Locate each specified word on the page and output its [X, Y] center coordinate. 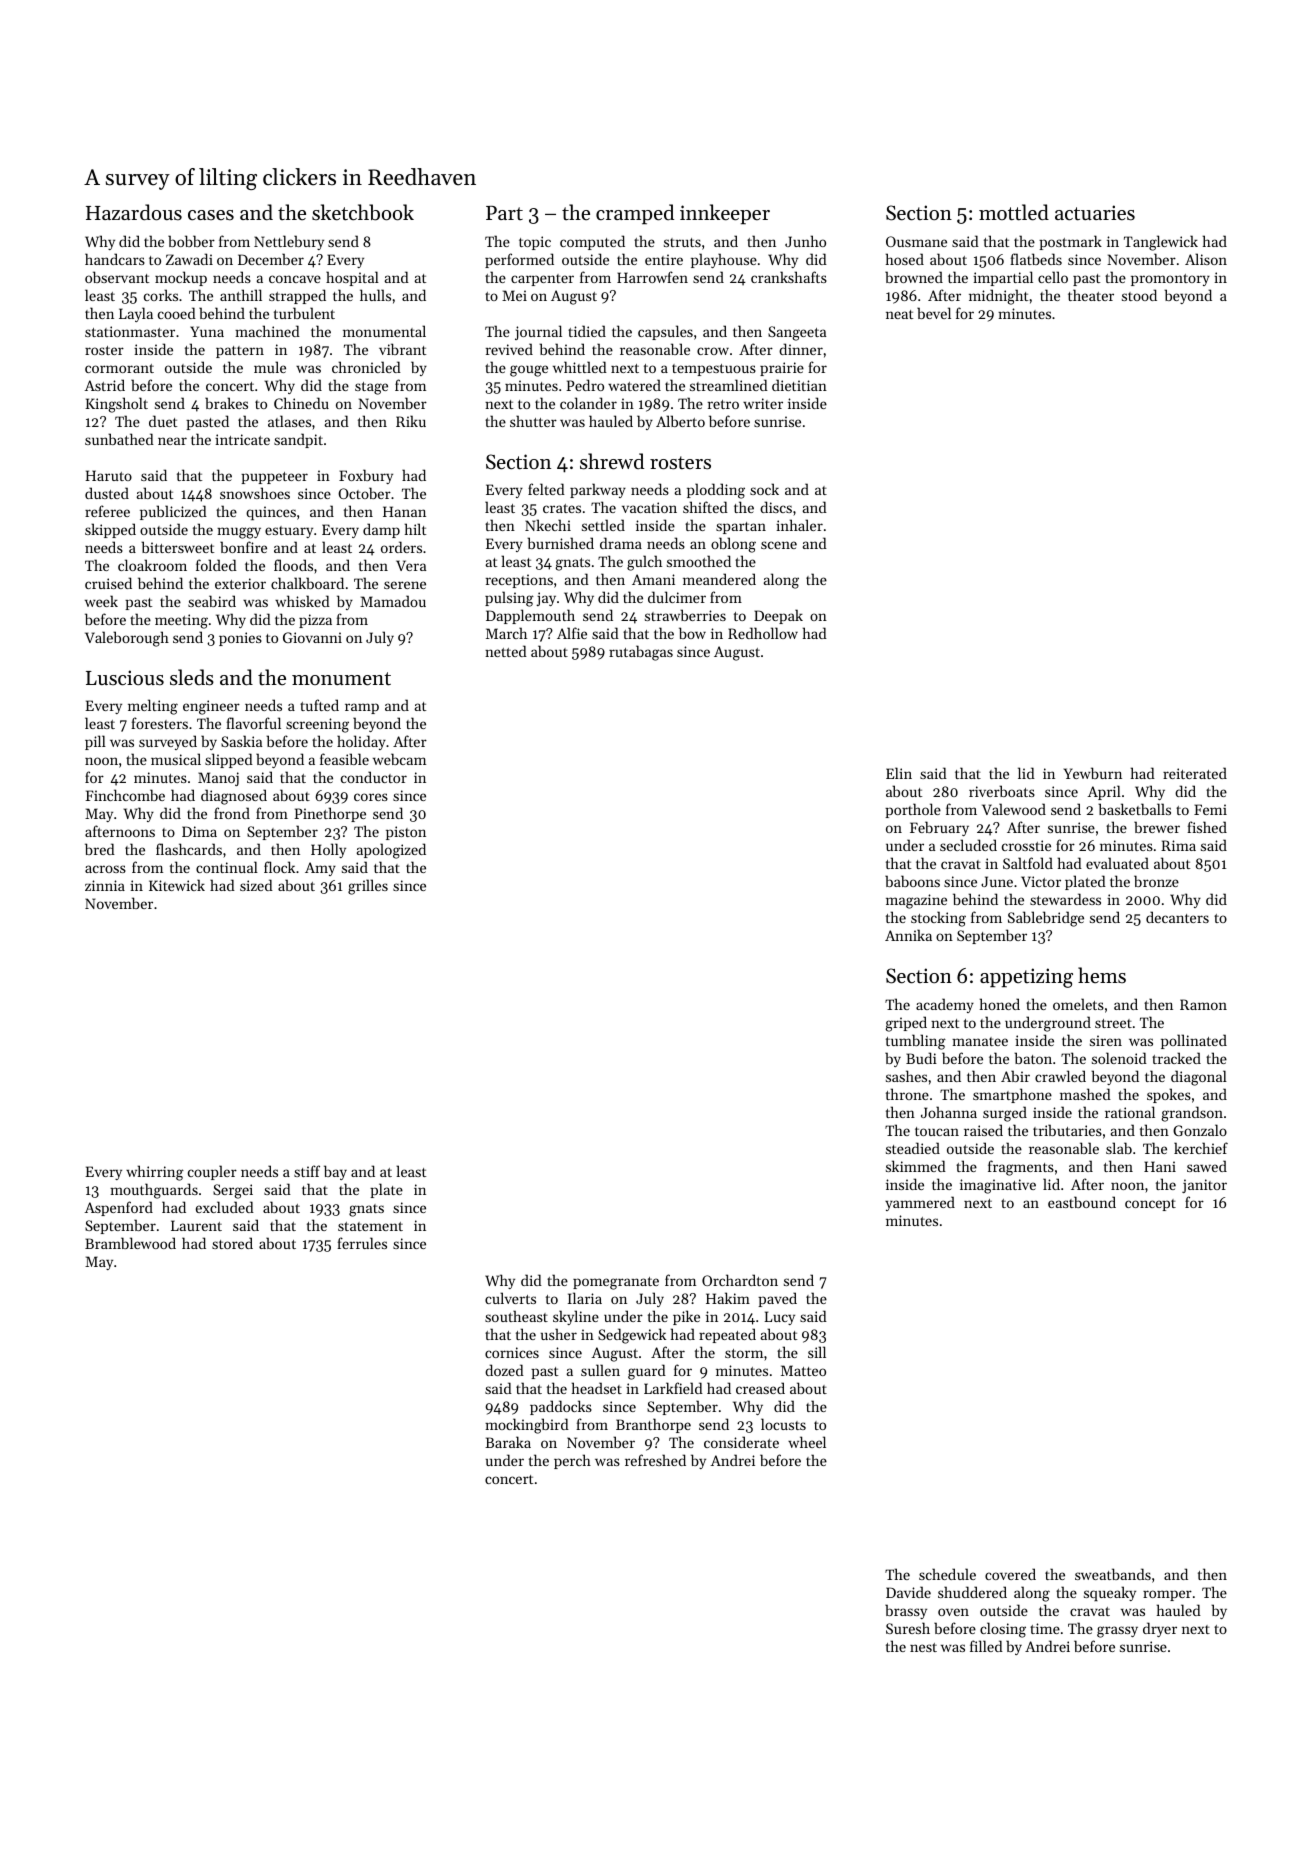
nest [923, 1647]
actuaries [1095, 213]
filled [986, 1646]
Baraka [508, 1442]
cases [211, 215]
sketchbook [363, 212]
